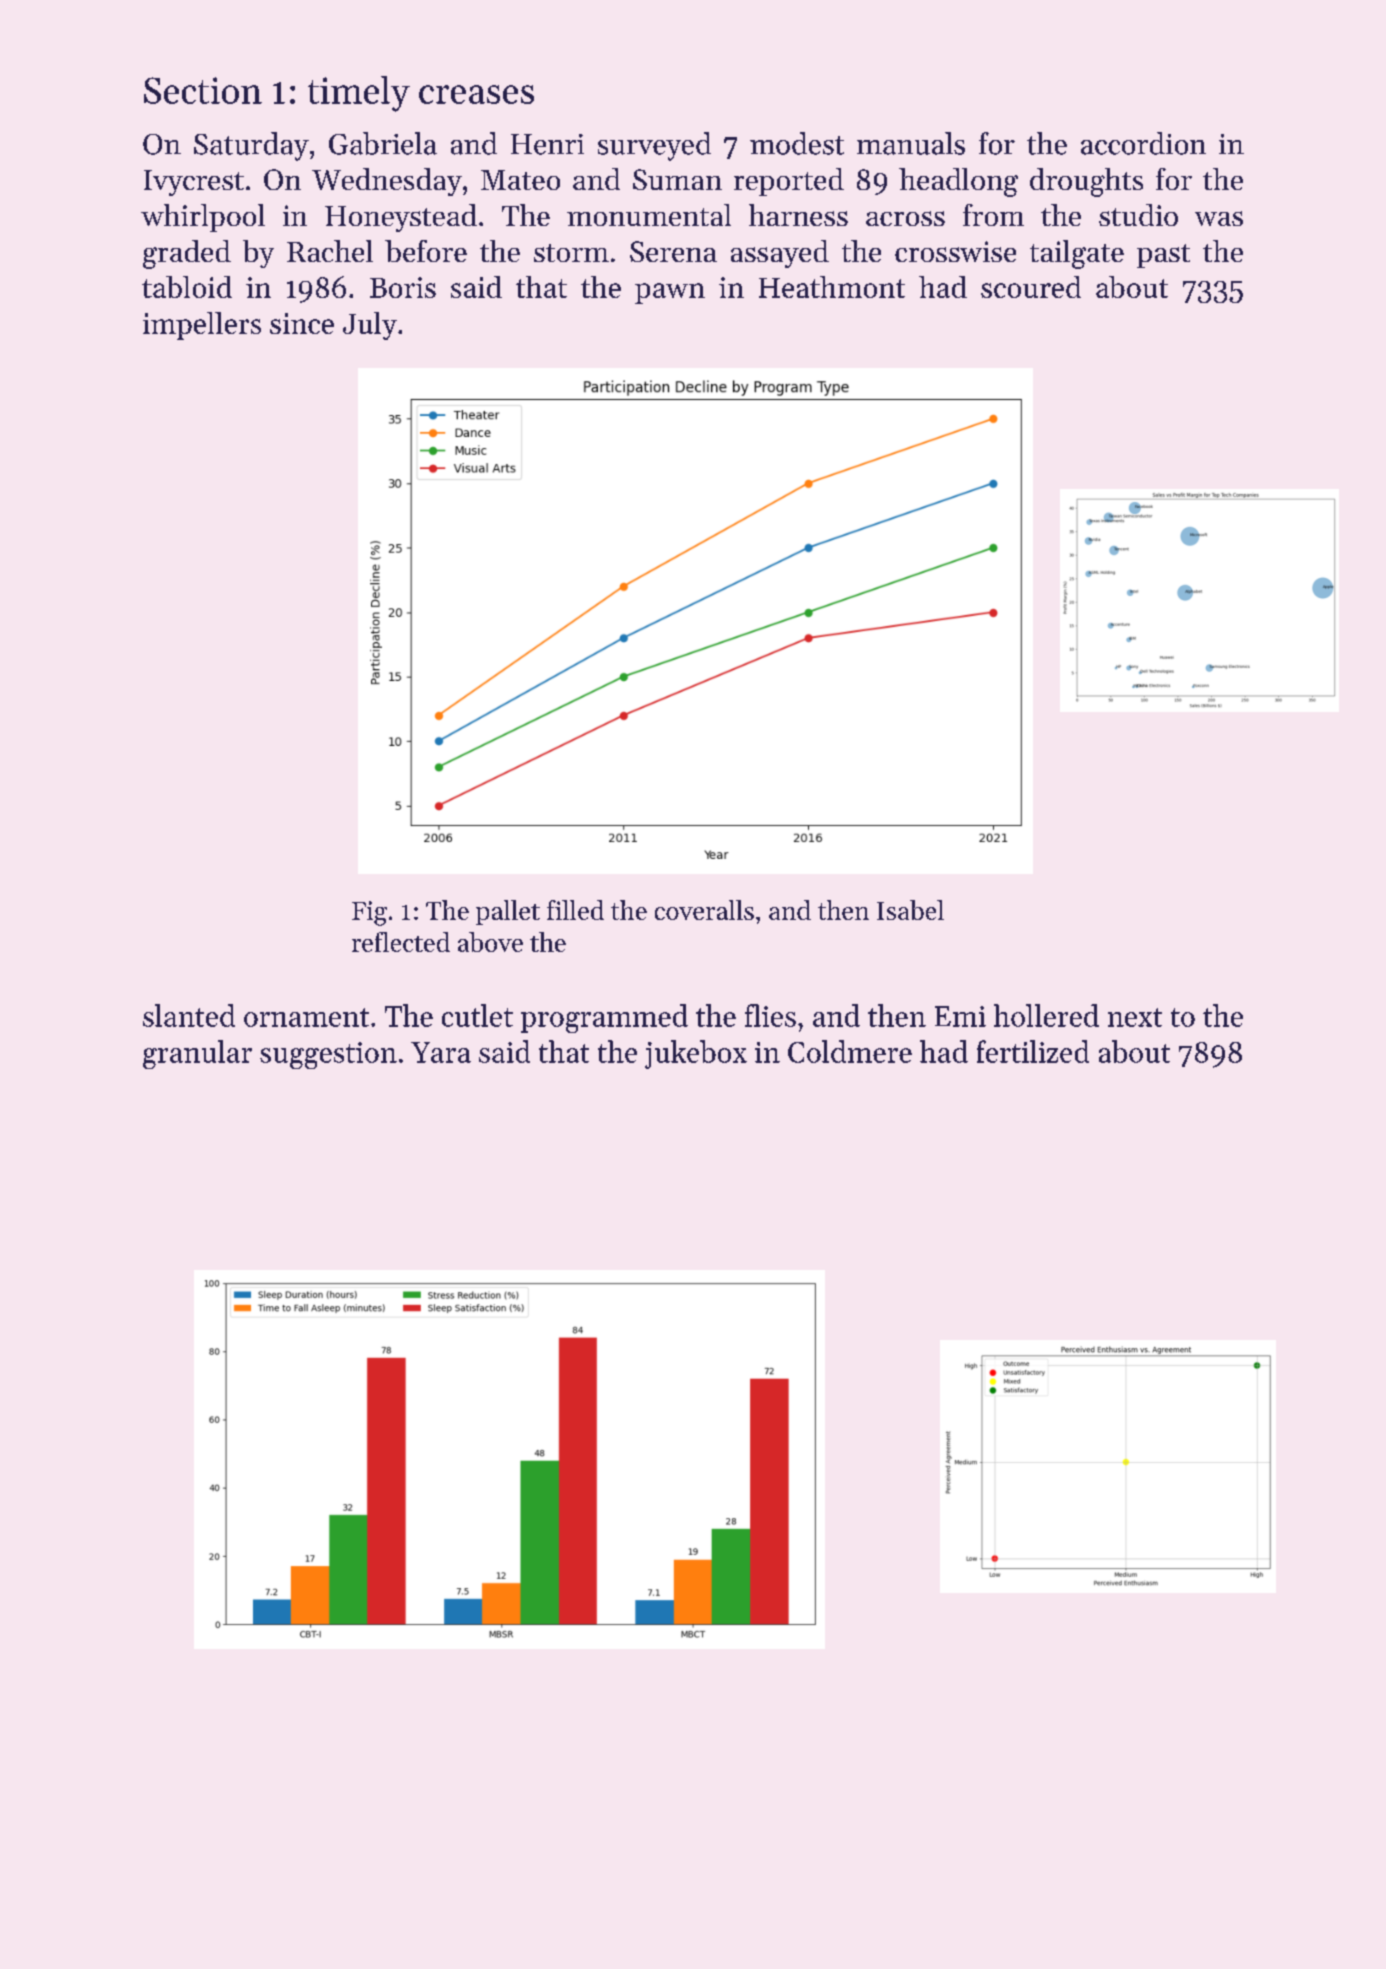 This image has width=1386, height=1969. I want to click on pawn, so click(670, 293).
